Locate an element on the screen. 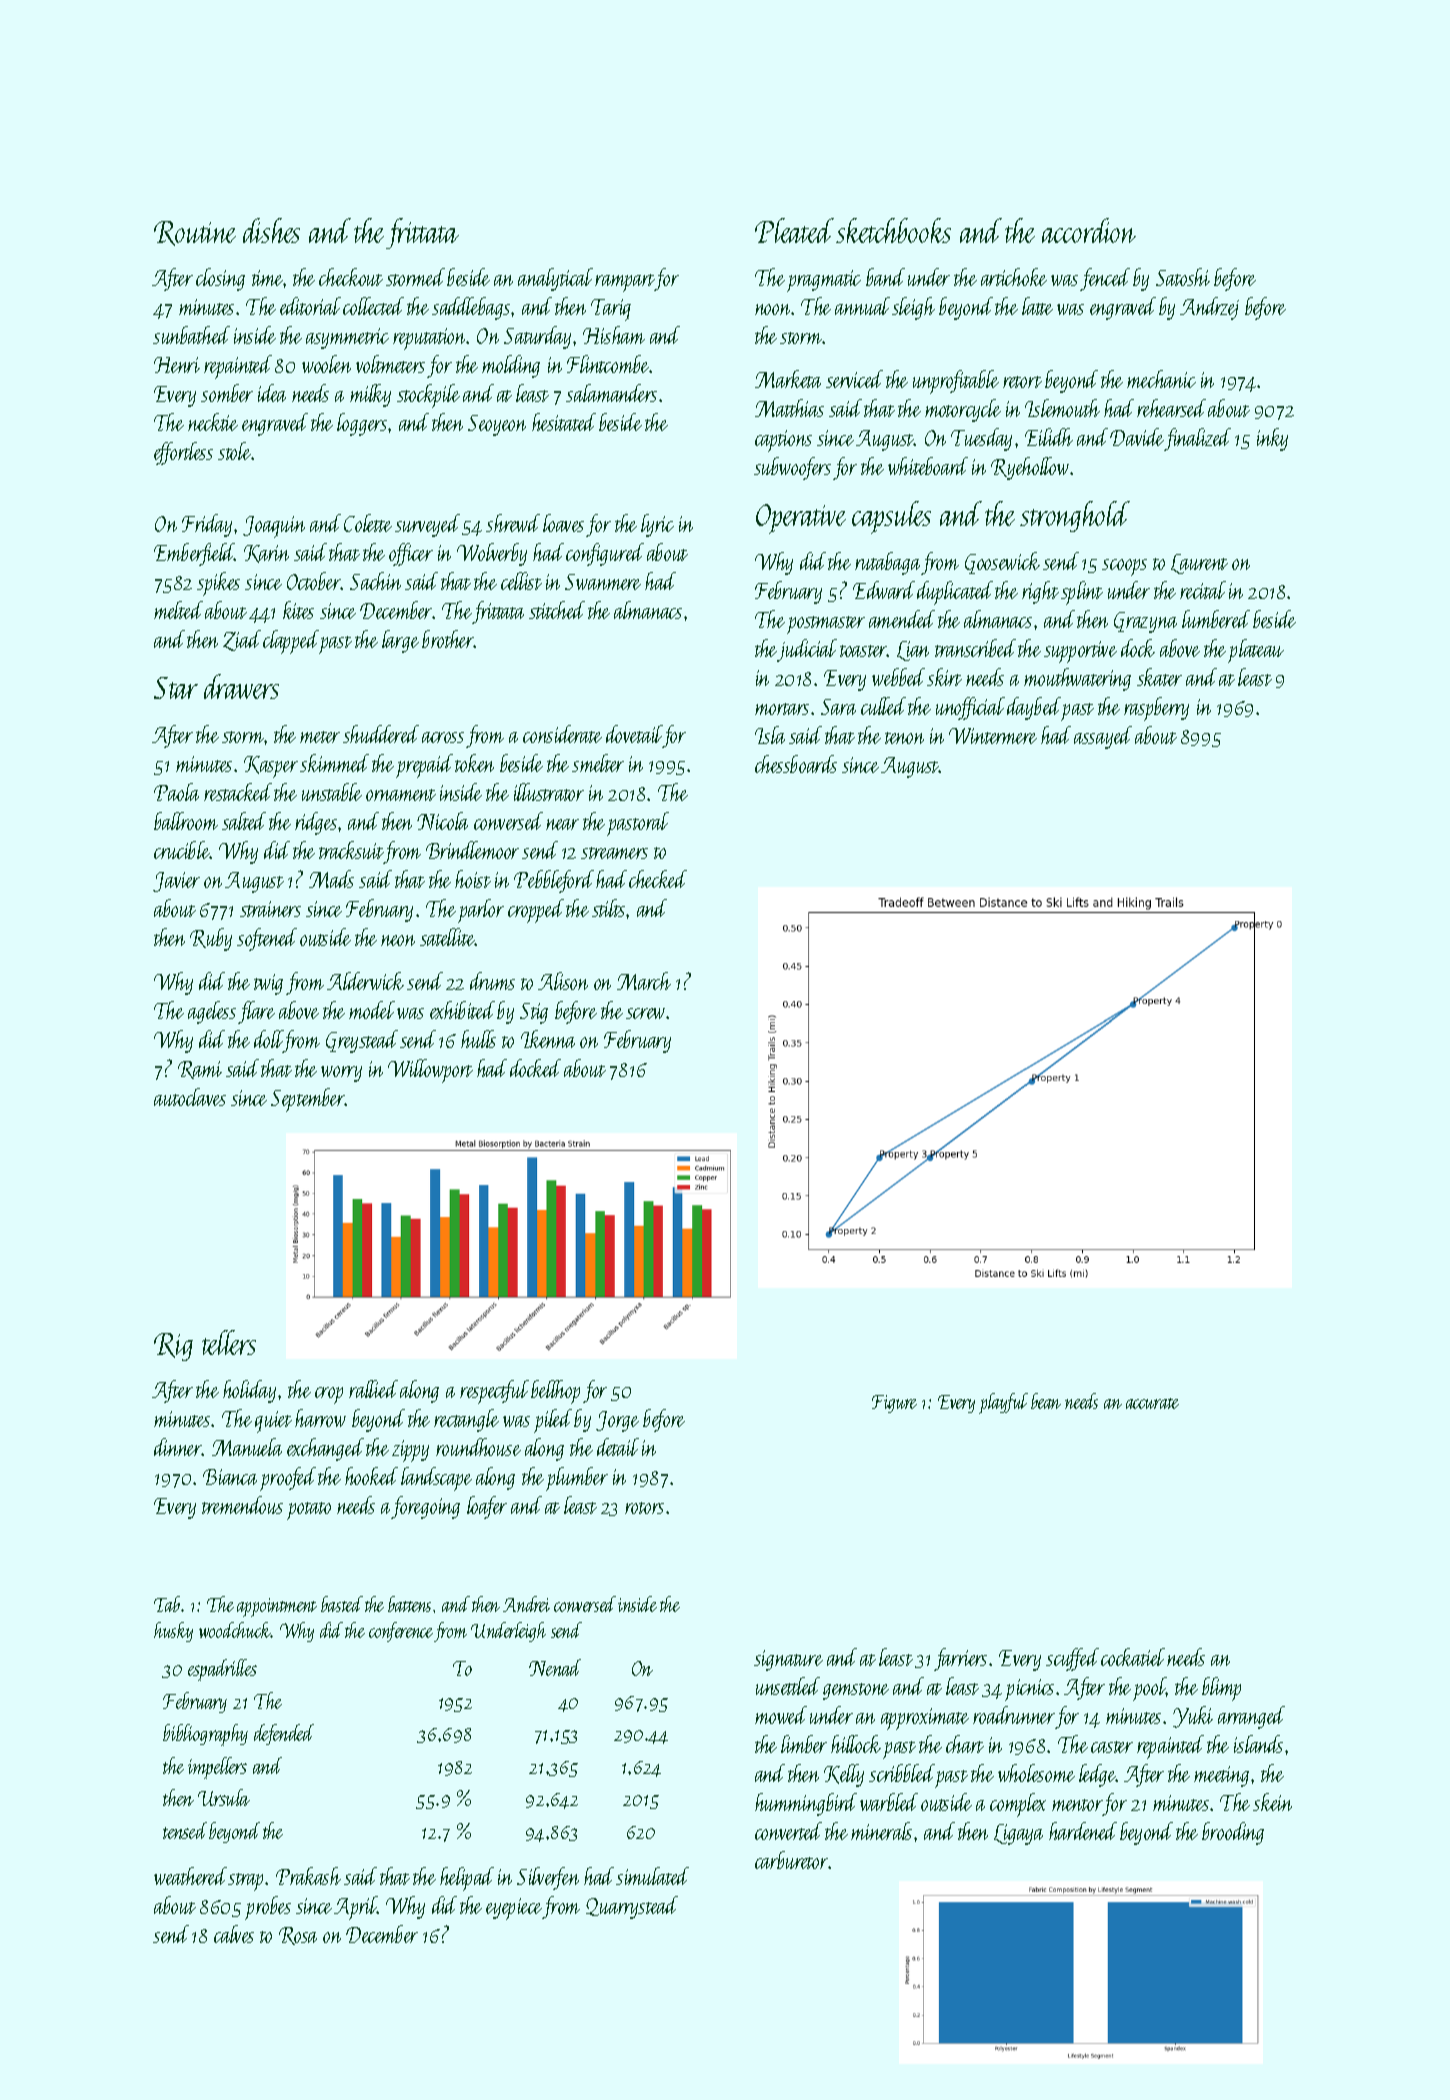 Image resolution: width=1450 pixels, height=2100 pixels. twig is located at coordinates (268, 984).
